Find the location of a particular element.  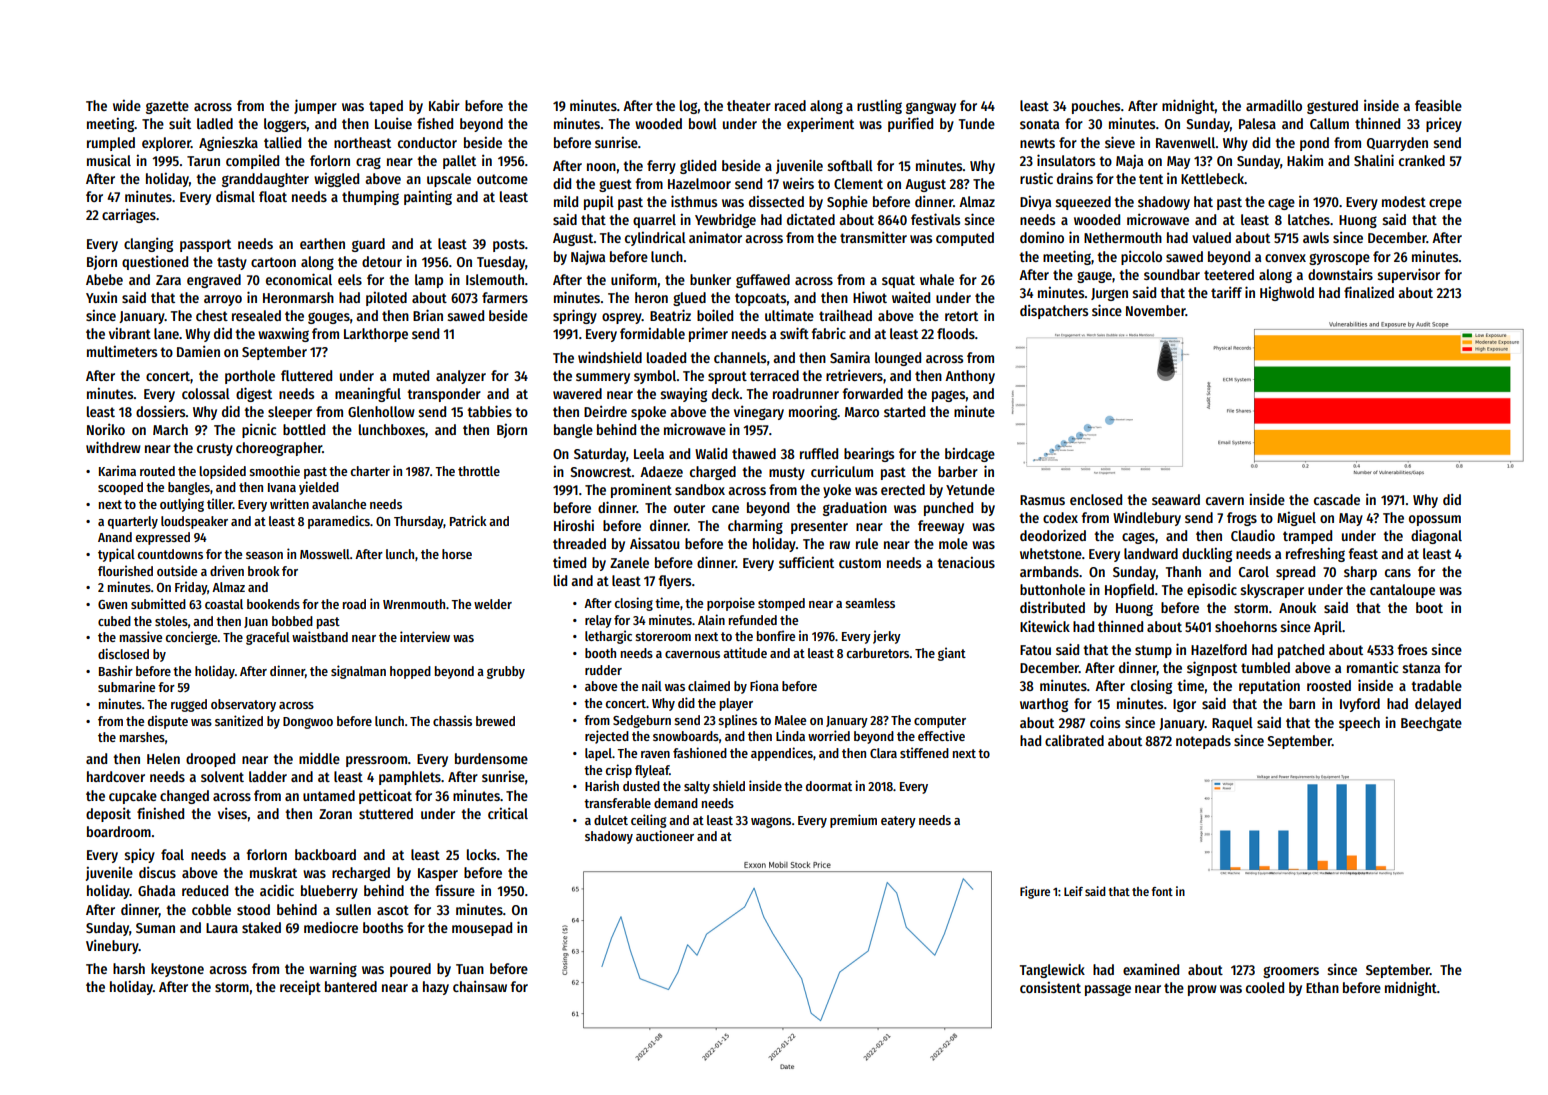

freeway is located at coordinates (941, 527).
